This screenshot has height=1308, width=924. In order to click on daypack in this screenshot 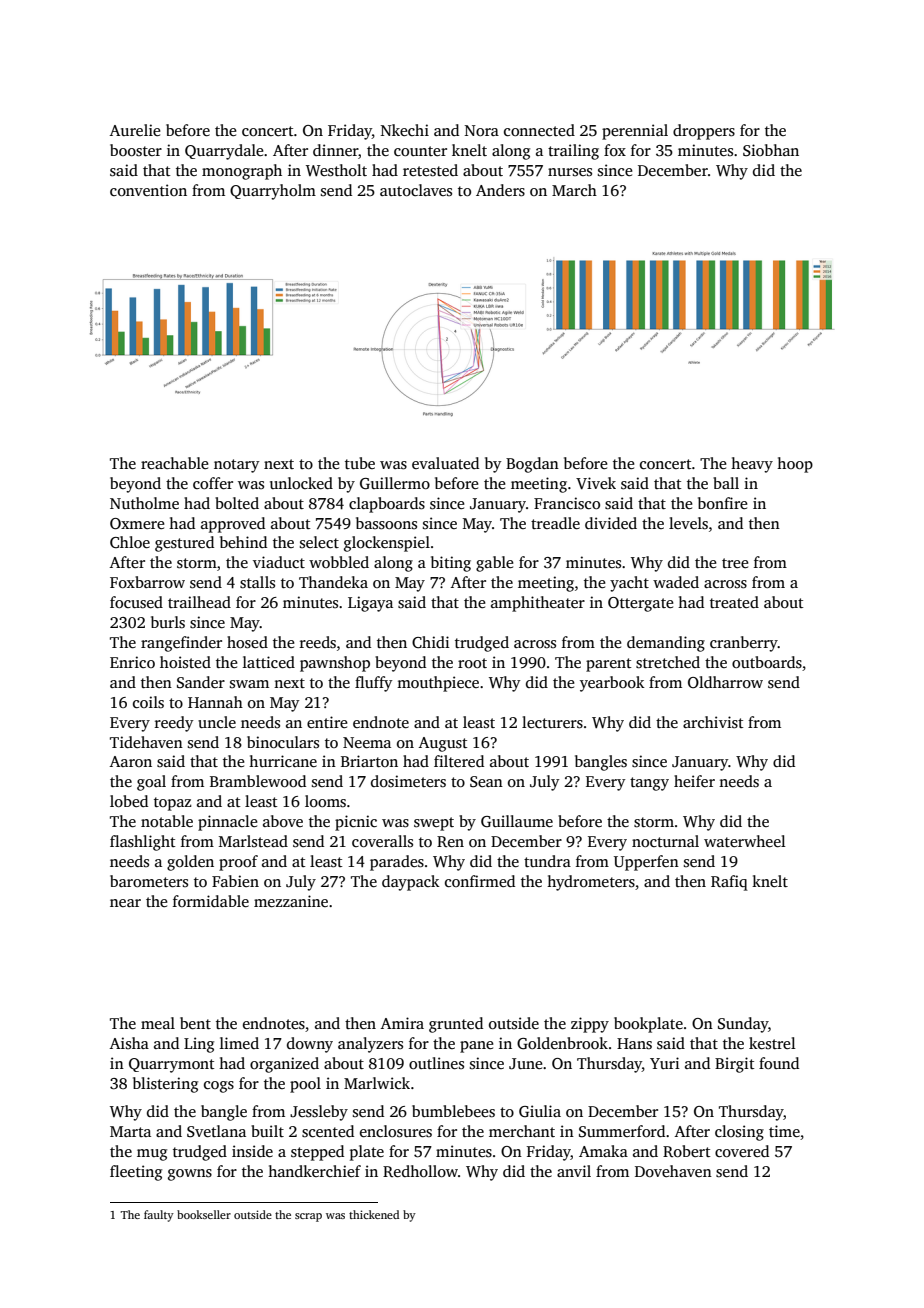, I will do `click(411, 883)`.
